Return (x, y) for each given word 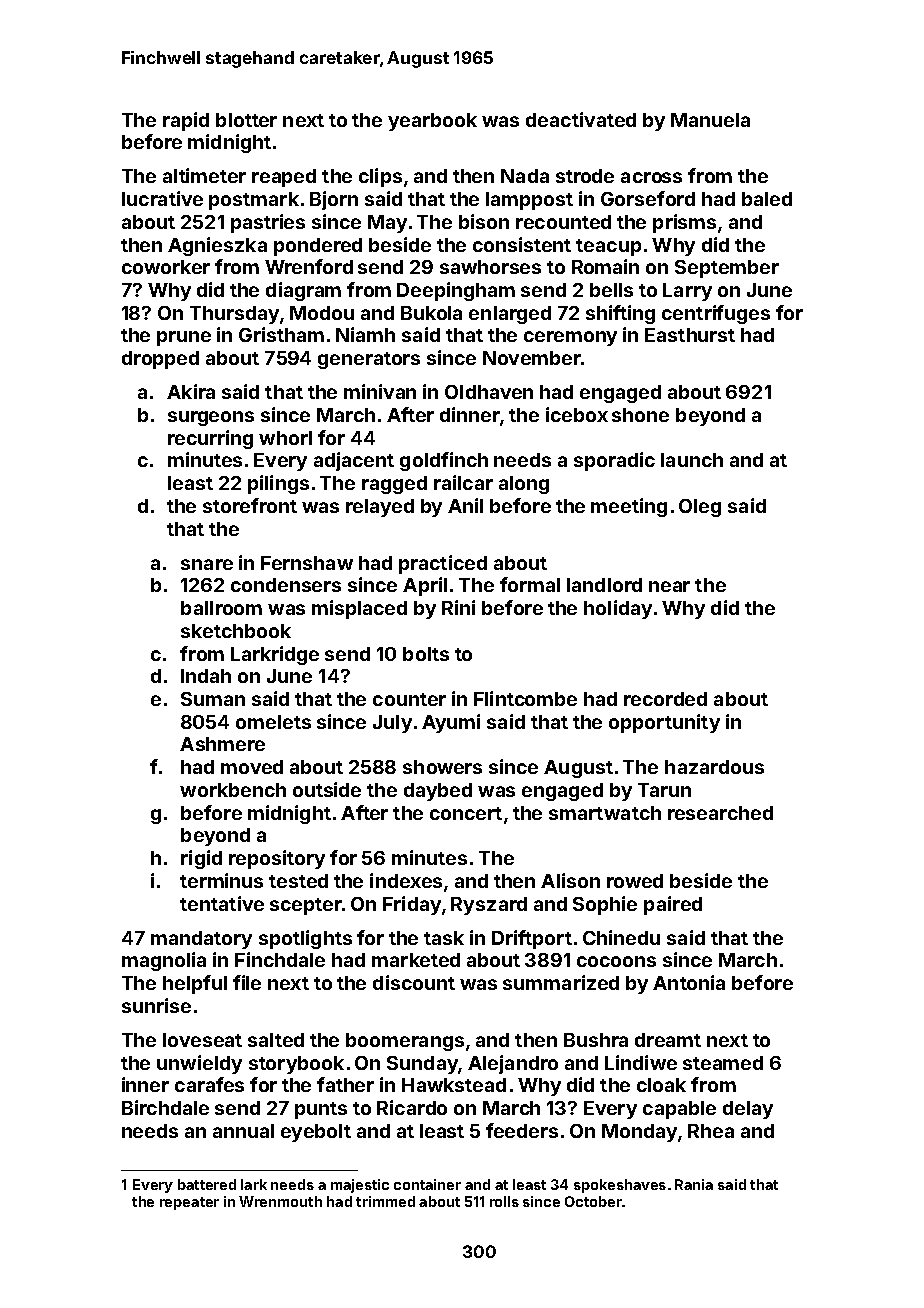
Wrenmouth (280, 1201)
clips (380, 177)
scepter (306, 906)
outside (327, 789)
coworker (166, 267)
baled (767, 199)
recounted (563, 222)
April (425, 586)
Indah (206, 676)
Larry (687, 292)
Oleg (700, 508)
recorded (665, 699)
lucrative (162, 198)
